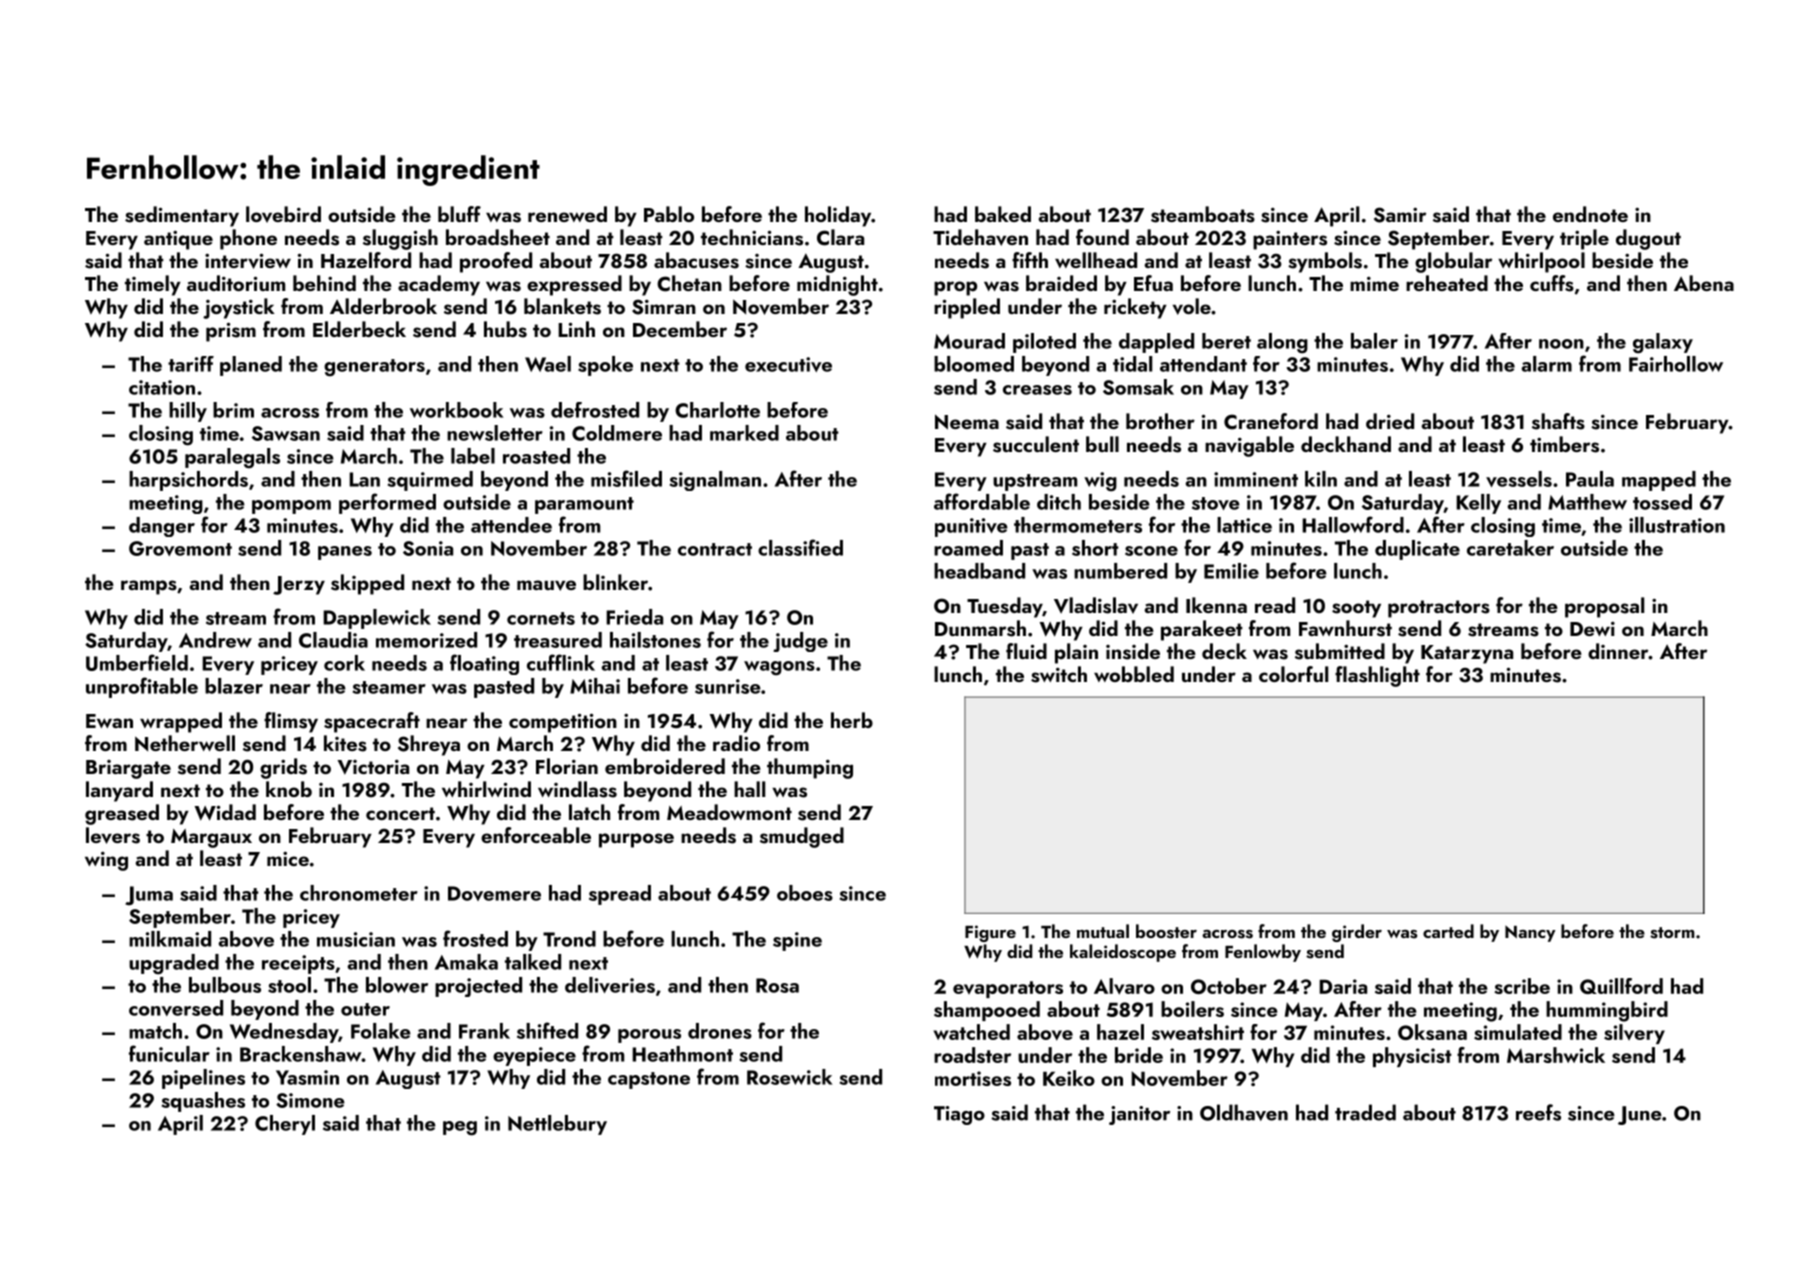  I want to click on funicular, so click(169, 1053).
